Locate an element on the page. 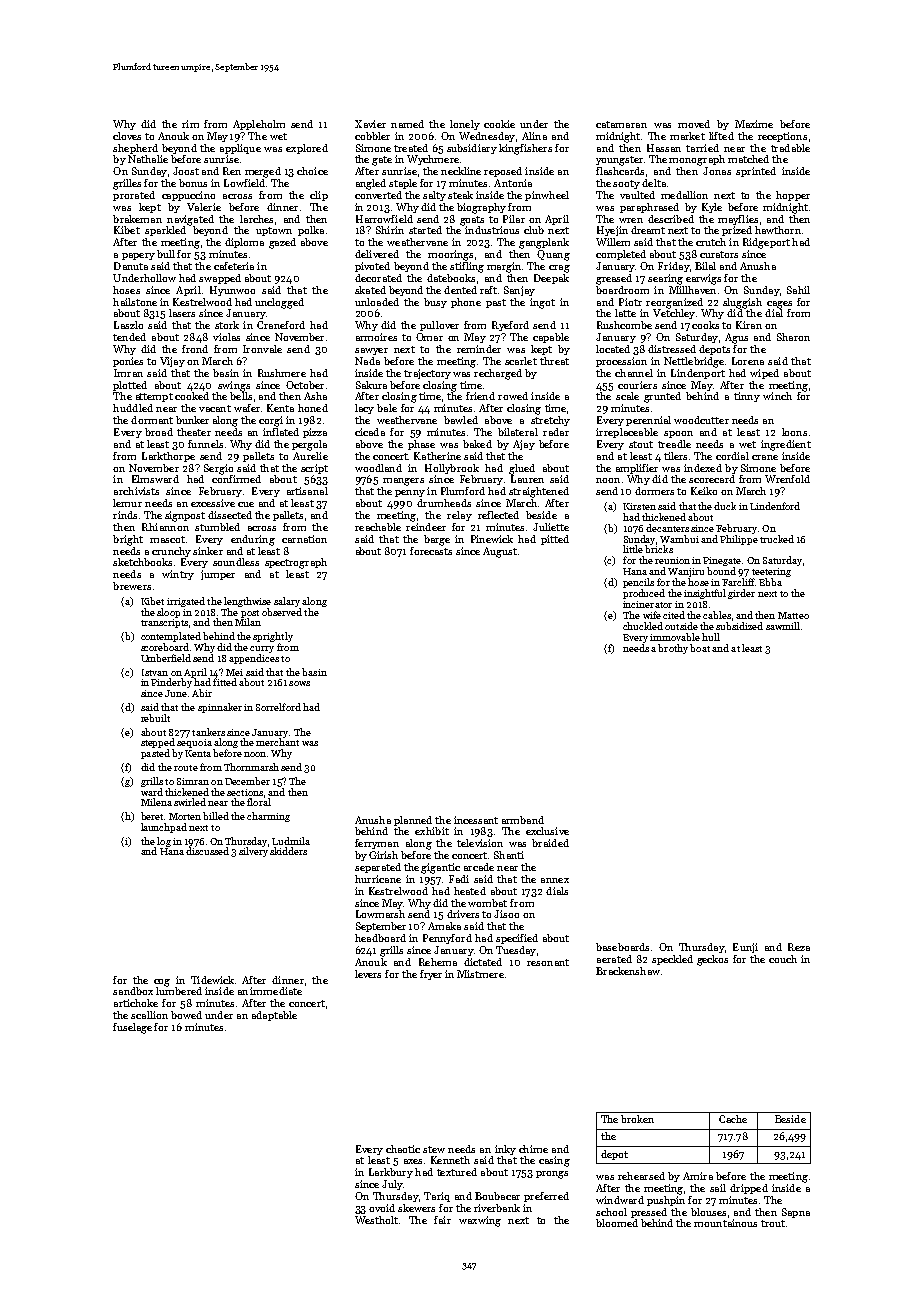 The width and height of the page is (924, 1308). Sanjay is located at coordinates (519, 291).
